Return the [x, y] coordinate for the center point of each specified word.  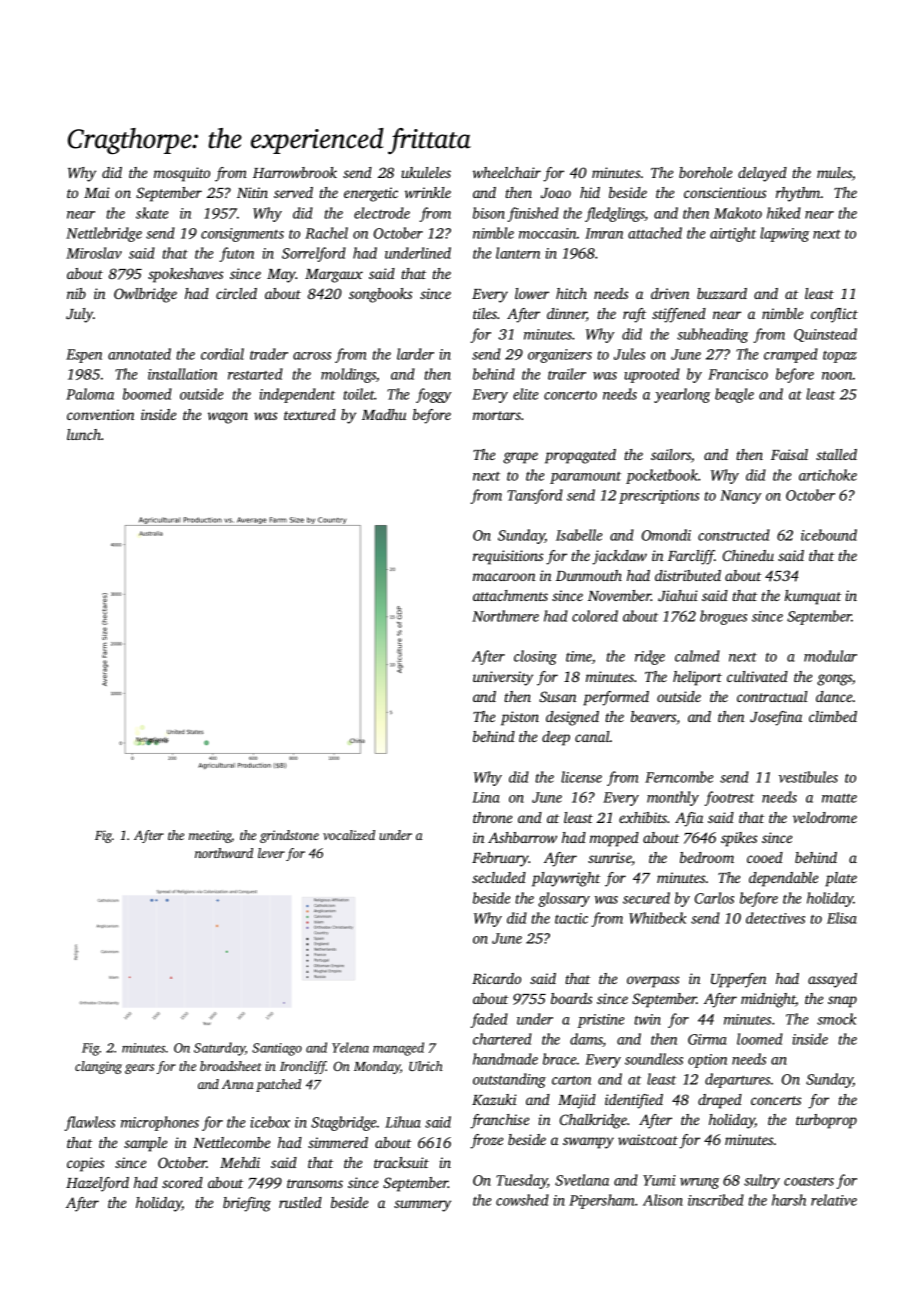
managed [398, 1049]
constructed [734, 535]
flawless [89, 1123]
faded [489, 1020]
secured [646, 898]
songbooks [380, 295]
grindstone [289, 836]
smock [836, 1019]
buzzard [722, 293]
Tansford [535, 496]
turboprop [826, 1121]
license [581, 777]
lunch [84, 434]
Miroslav [94, 253]
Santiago [277, 1049]
